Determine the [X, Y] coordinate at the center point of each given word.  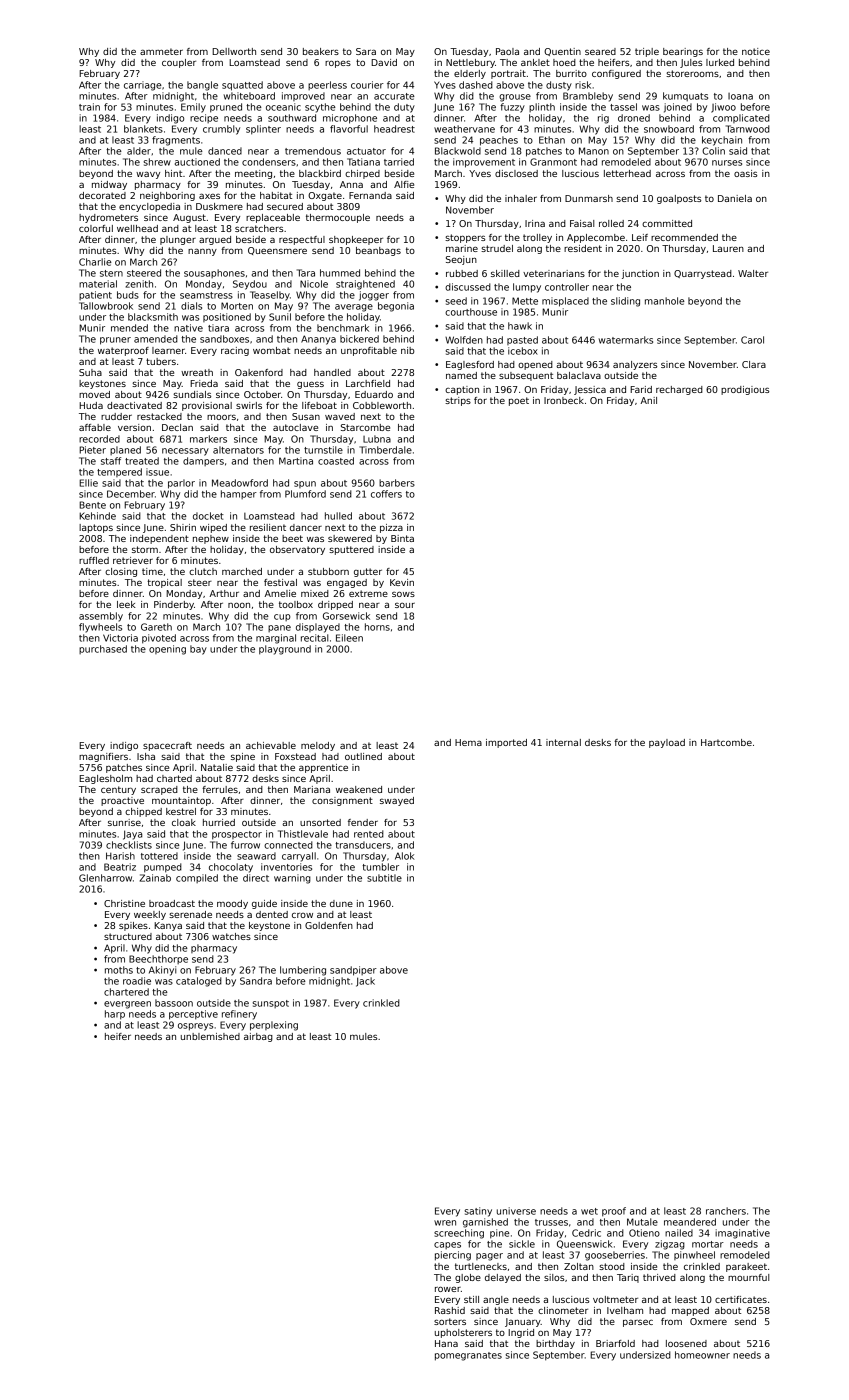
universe [516, 1211]
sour [405, 605]
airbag [258, 1037]
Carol [752, 340]
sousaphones [214, 273]
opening [167, 650]
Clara [754, 364]
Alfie [404, 184]
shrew [157, 162]
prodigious [745, 390]
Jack [365, 982]
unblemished [210, 1036]
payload [667, 743]
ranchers [726, 1211]
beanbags [378, 251]
